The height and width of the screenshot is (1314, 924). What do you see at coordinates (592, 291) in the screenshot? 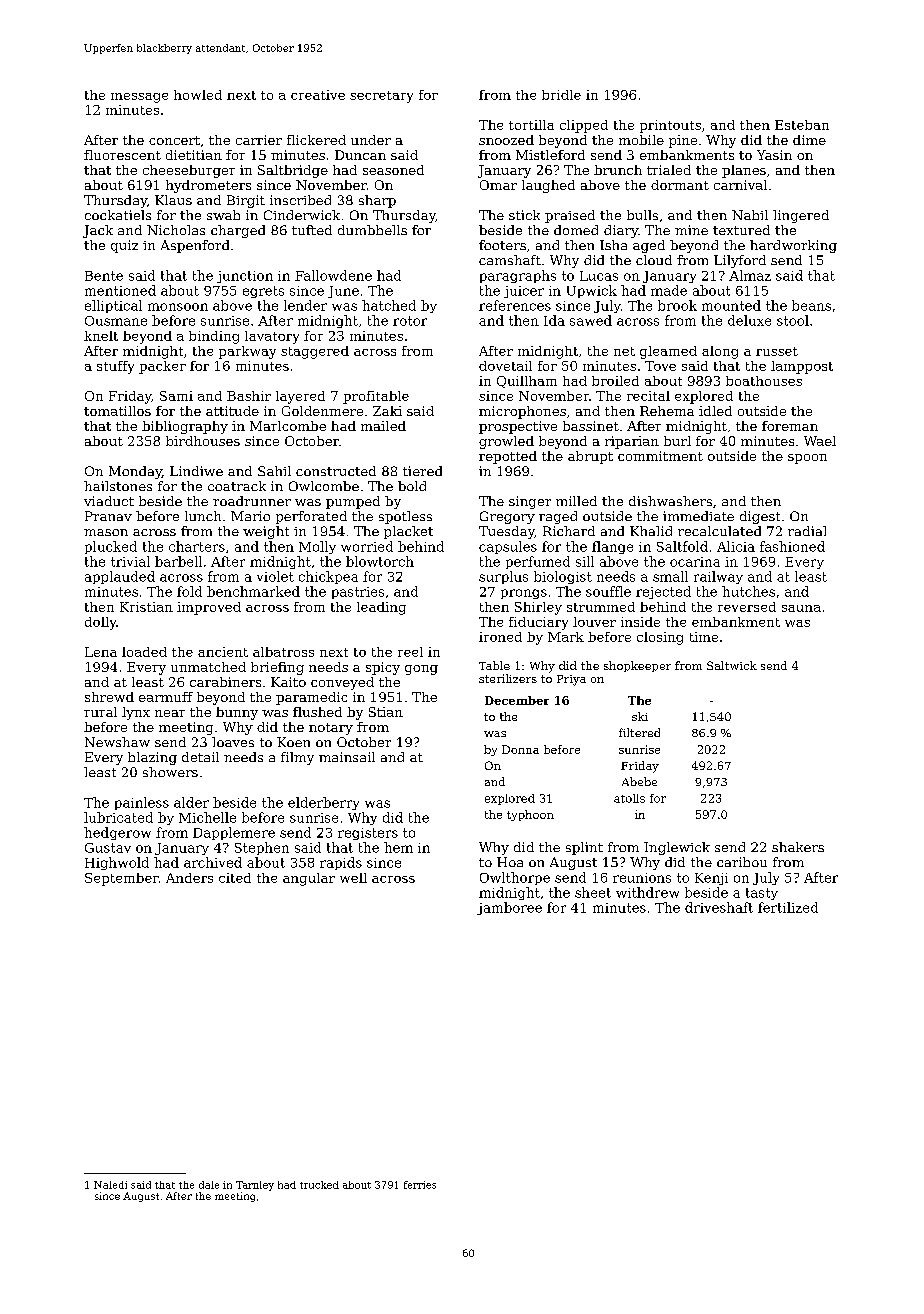
I see `Upwick` at bounding box center [592, 291].
